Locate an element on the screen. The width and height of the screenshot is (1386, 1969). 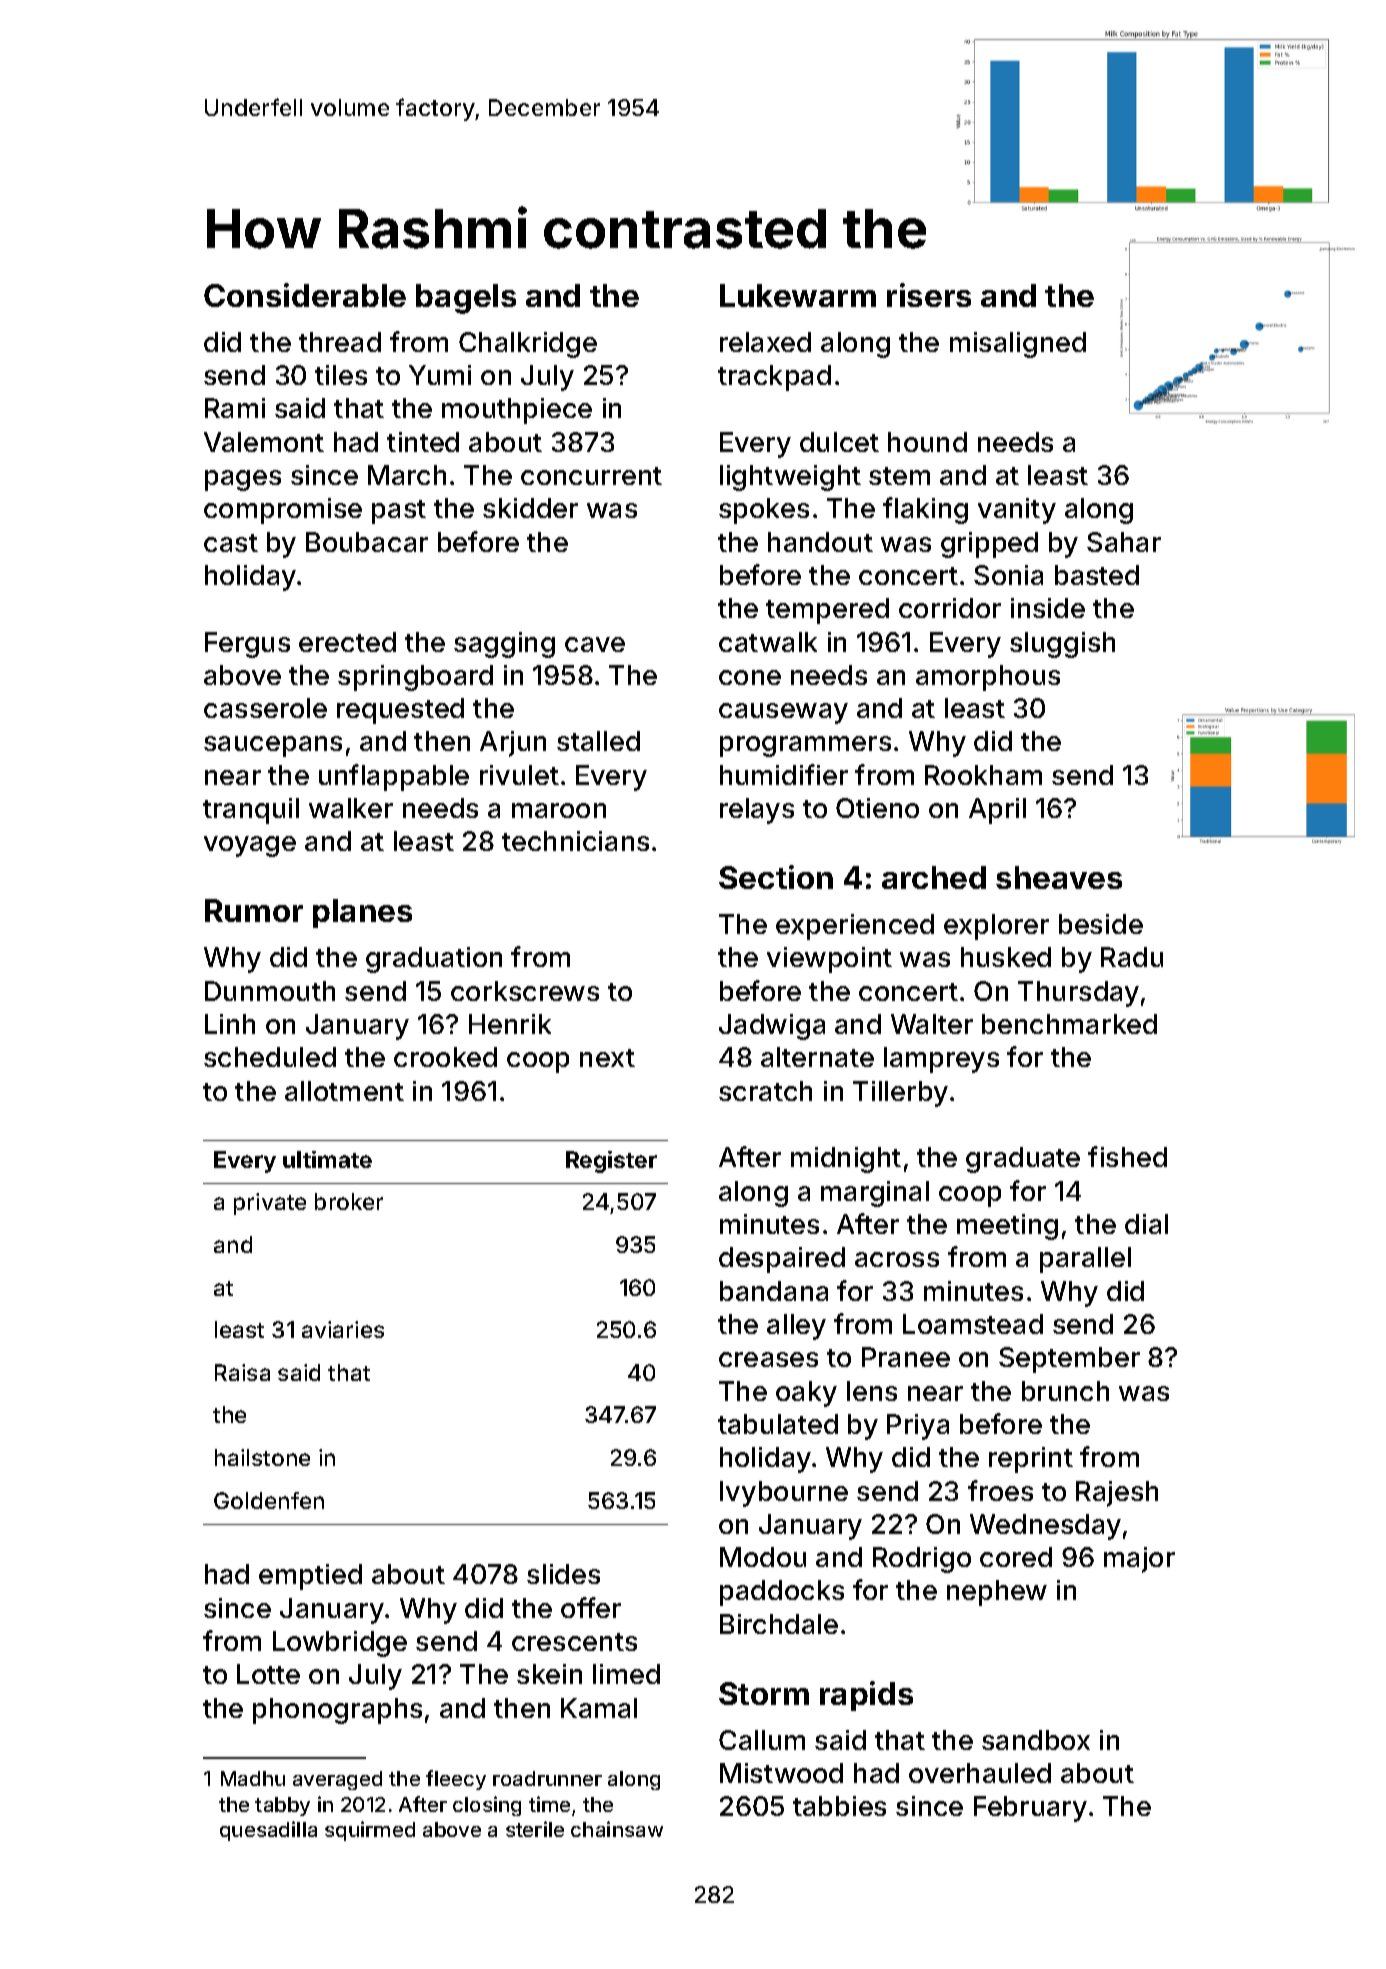
risers is located at coordinates (929, 295).
